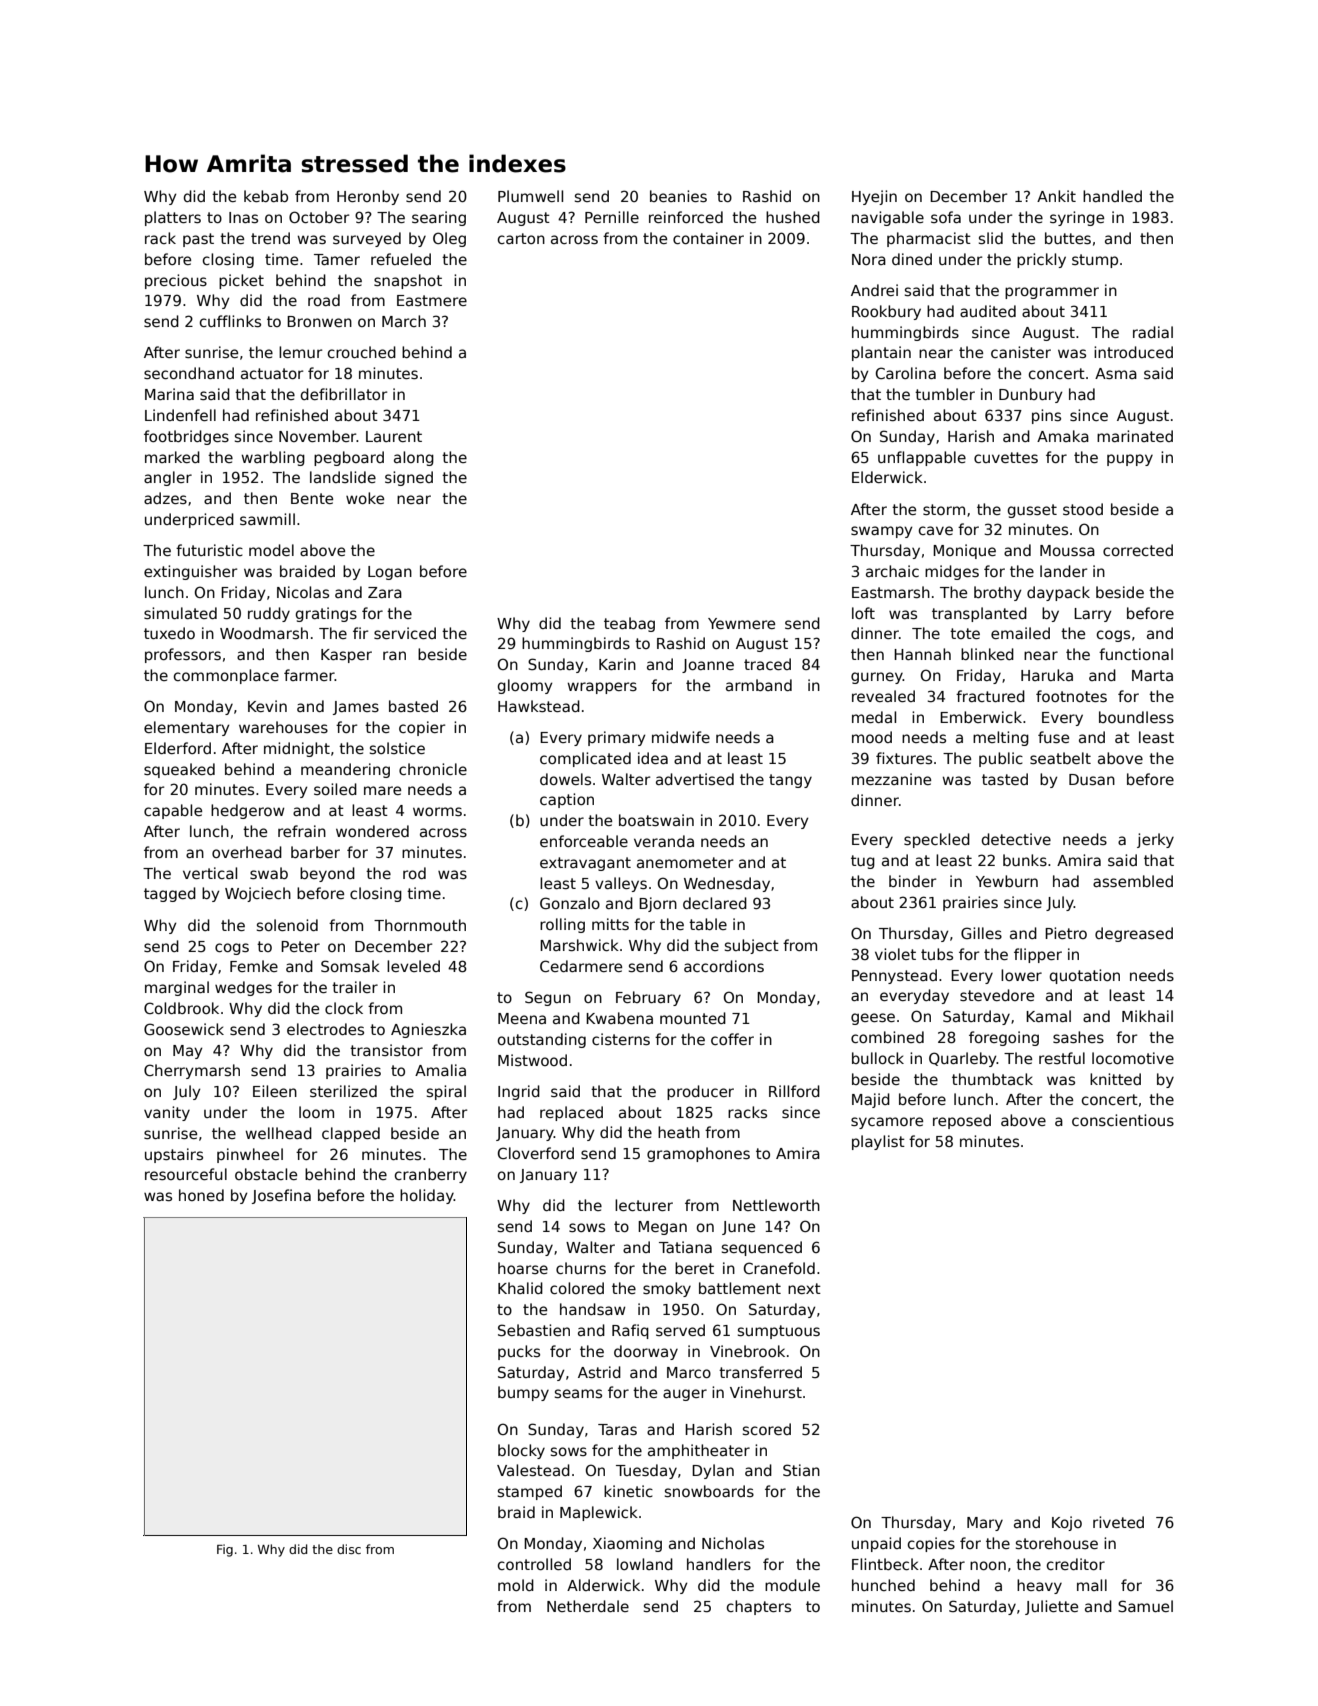  What do you see at coordinates (741, 623) in the document?
I see `Yewmere` at bounding box center [741, 623].
